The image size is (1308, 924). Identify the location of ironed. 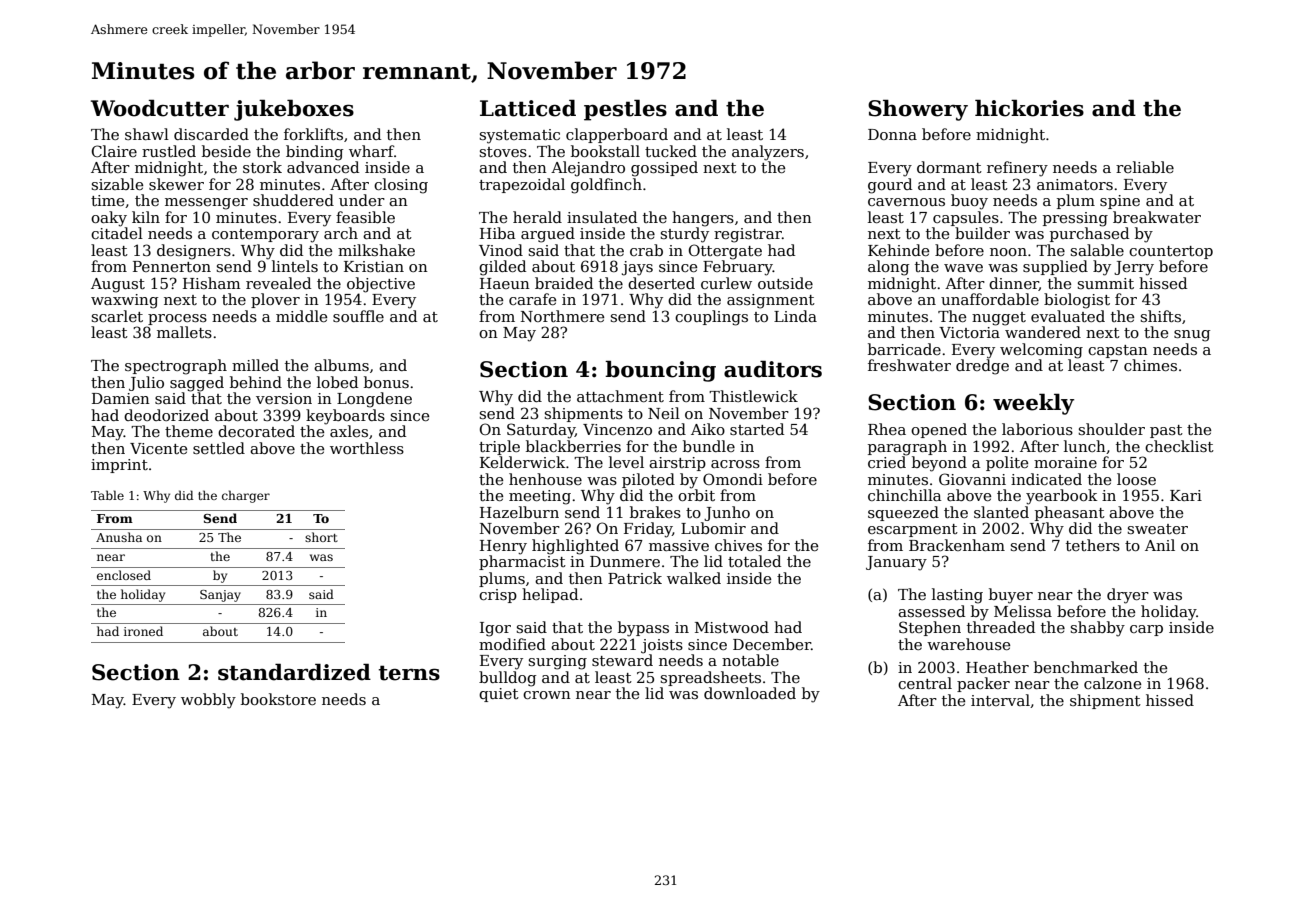
(143, 631).
